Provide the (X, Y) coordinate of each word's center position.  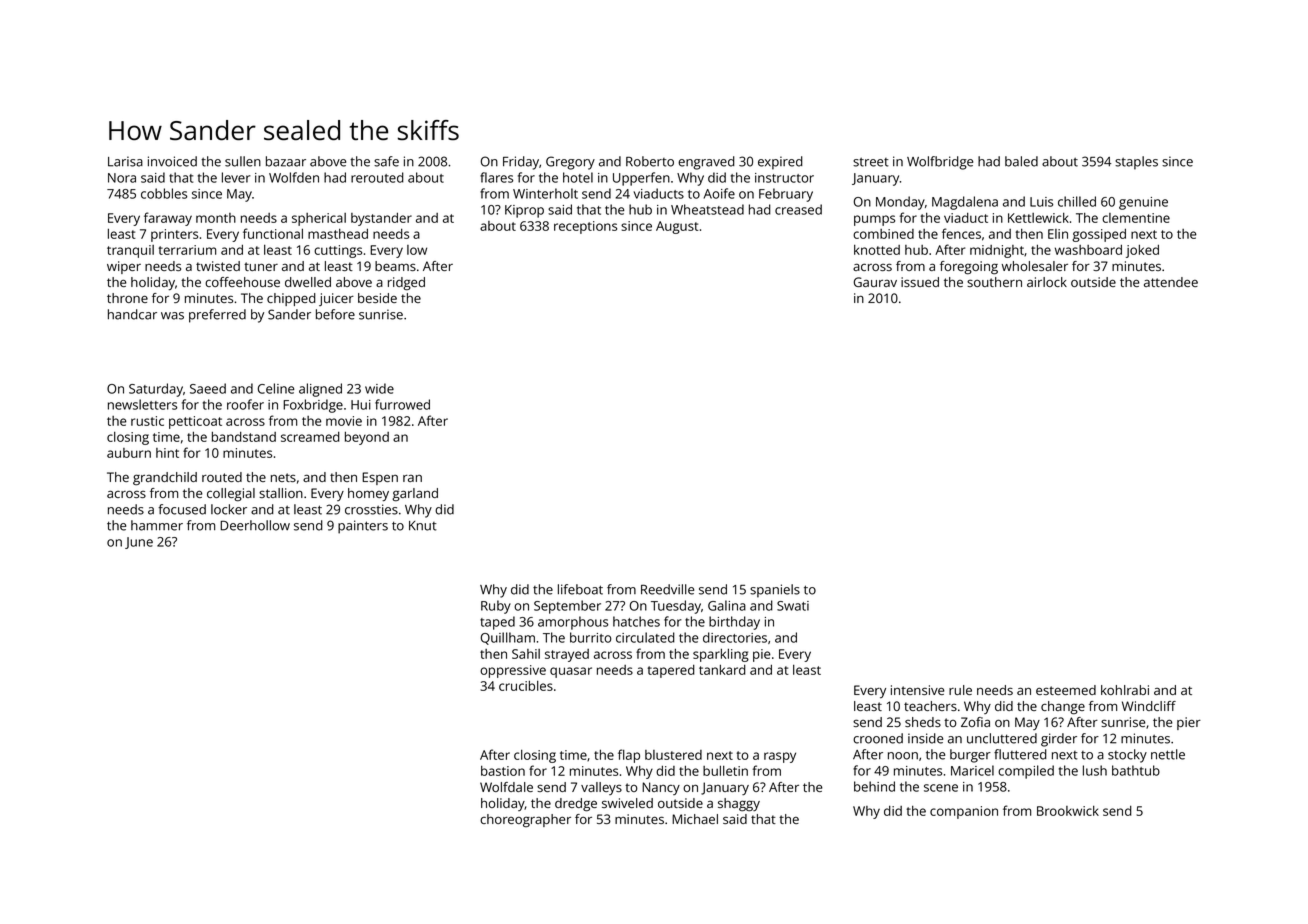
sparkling (721, 655)
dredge (576, 805)
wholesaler (1035, 266)
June (139, 543)
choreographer (525, 820)
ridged (406, 284)
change (1063, 708)
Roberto (650, 161)
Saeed (208, 388)
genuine (1143, 203)
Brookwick (1068, 811)
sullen (243, 161)
